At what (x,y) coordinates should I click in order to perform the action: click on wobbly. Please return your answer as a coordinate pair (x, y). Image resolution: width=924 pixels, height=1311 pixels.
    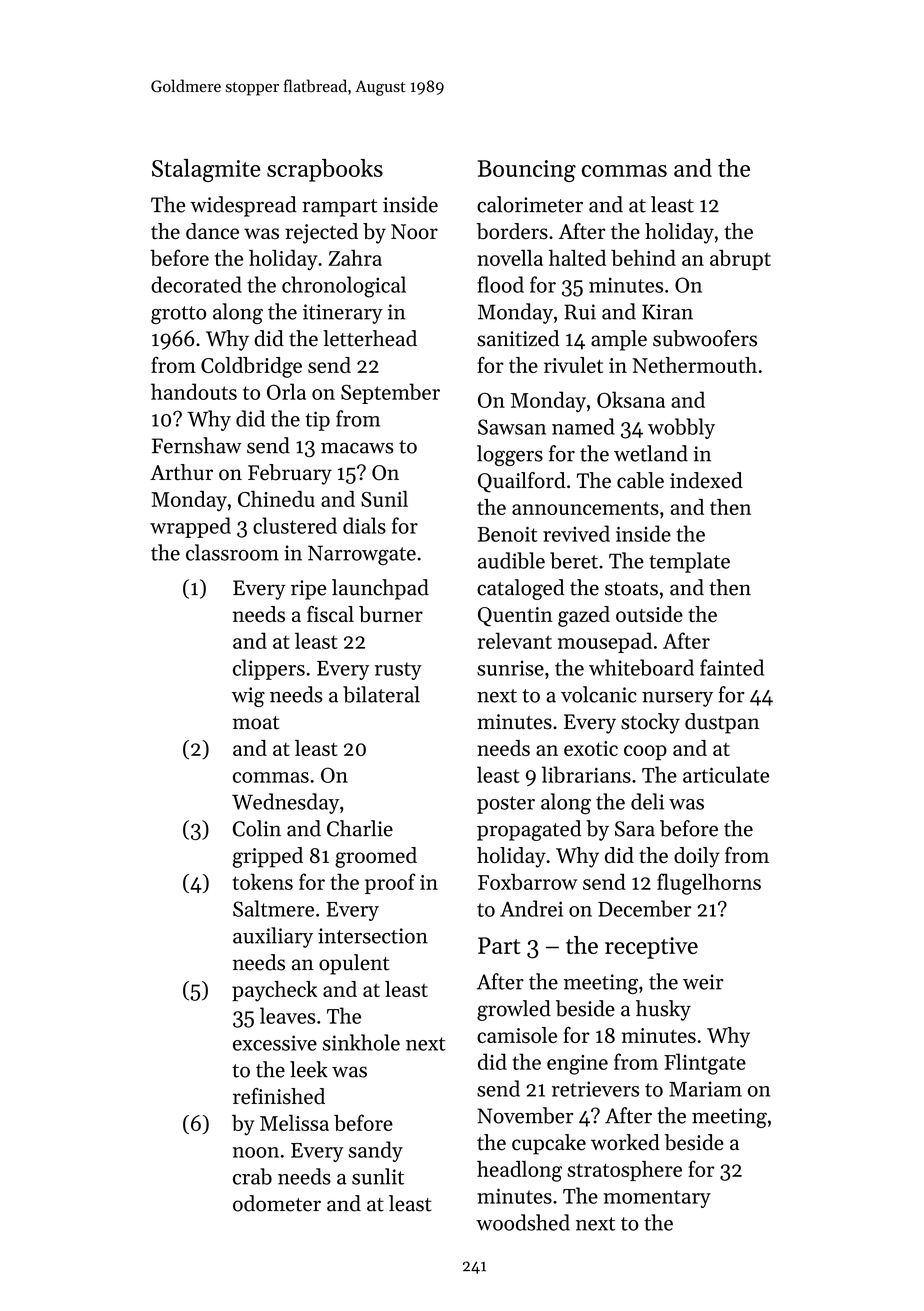
    Looking at the image, I should click on (681, 428).
